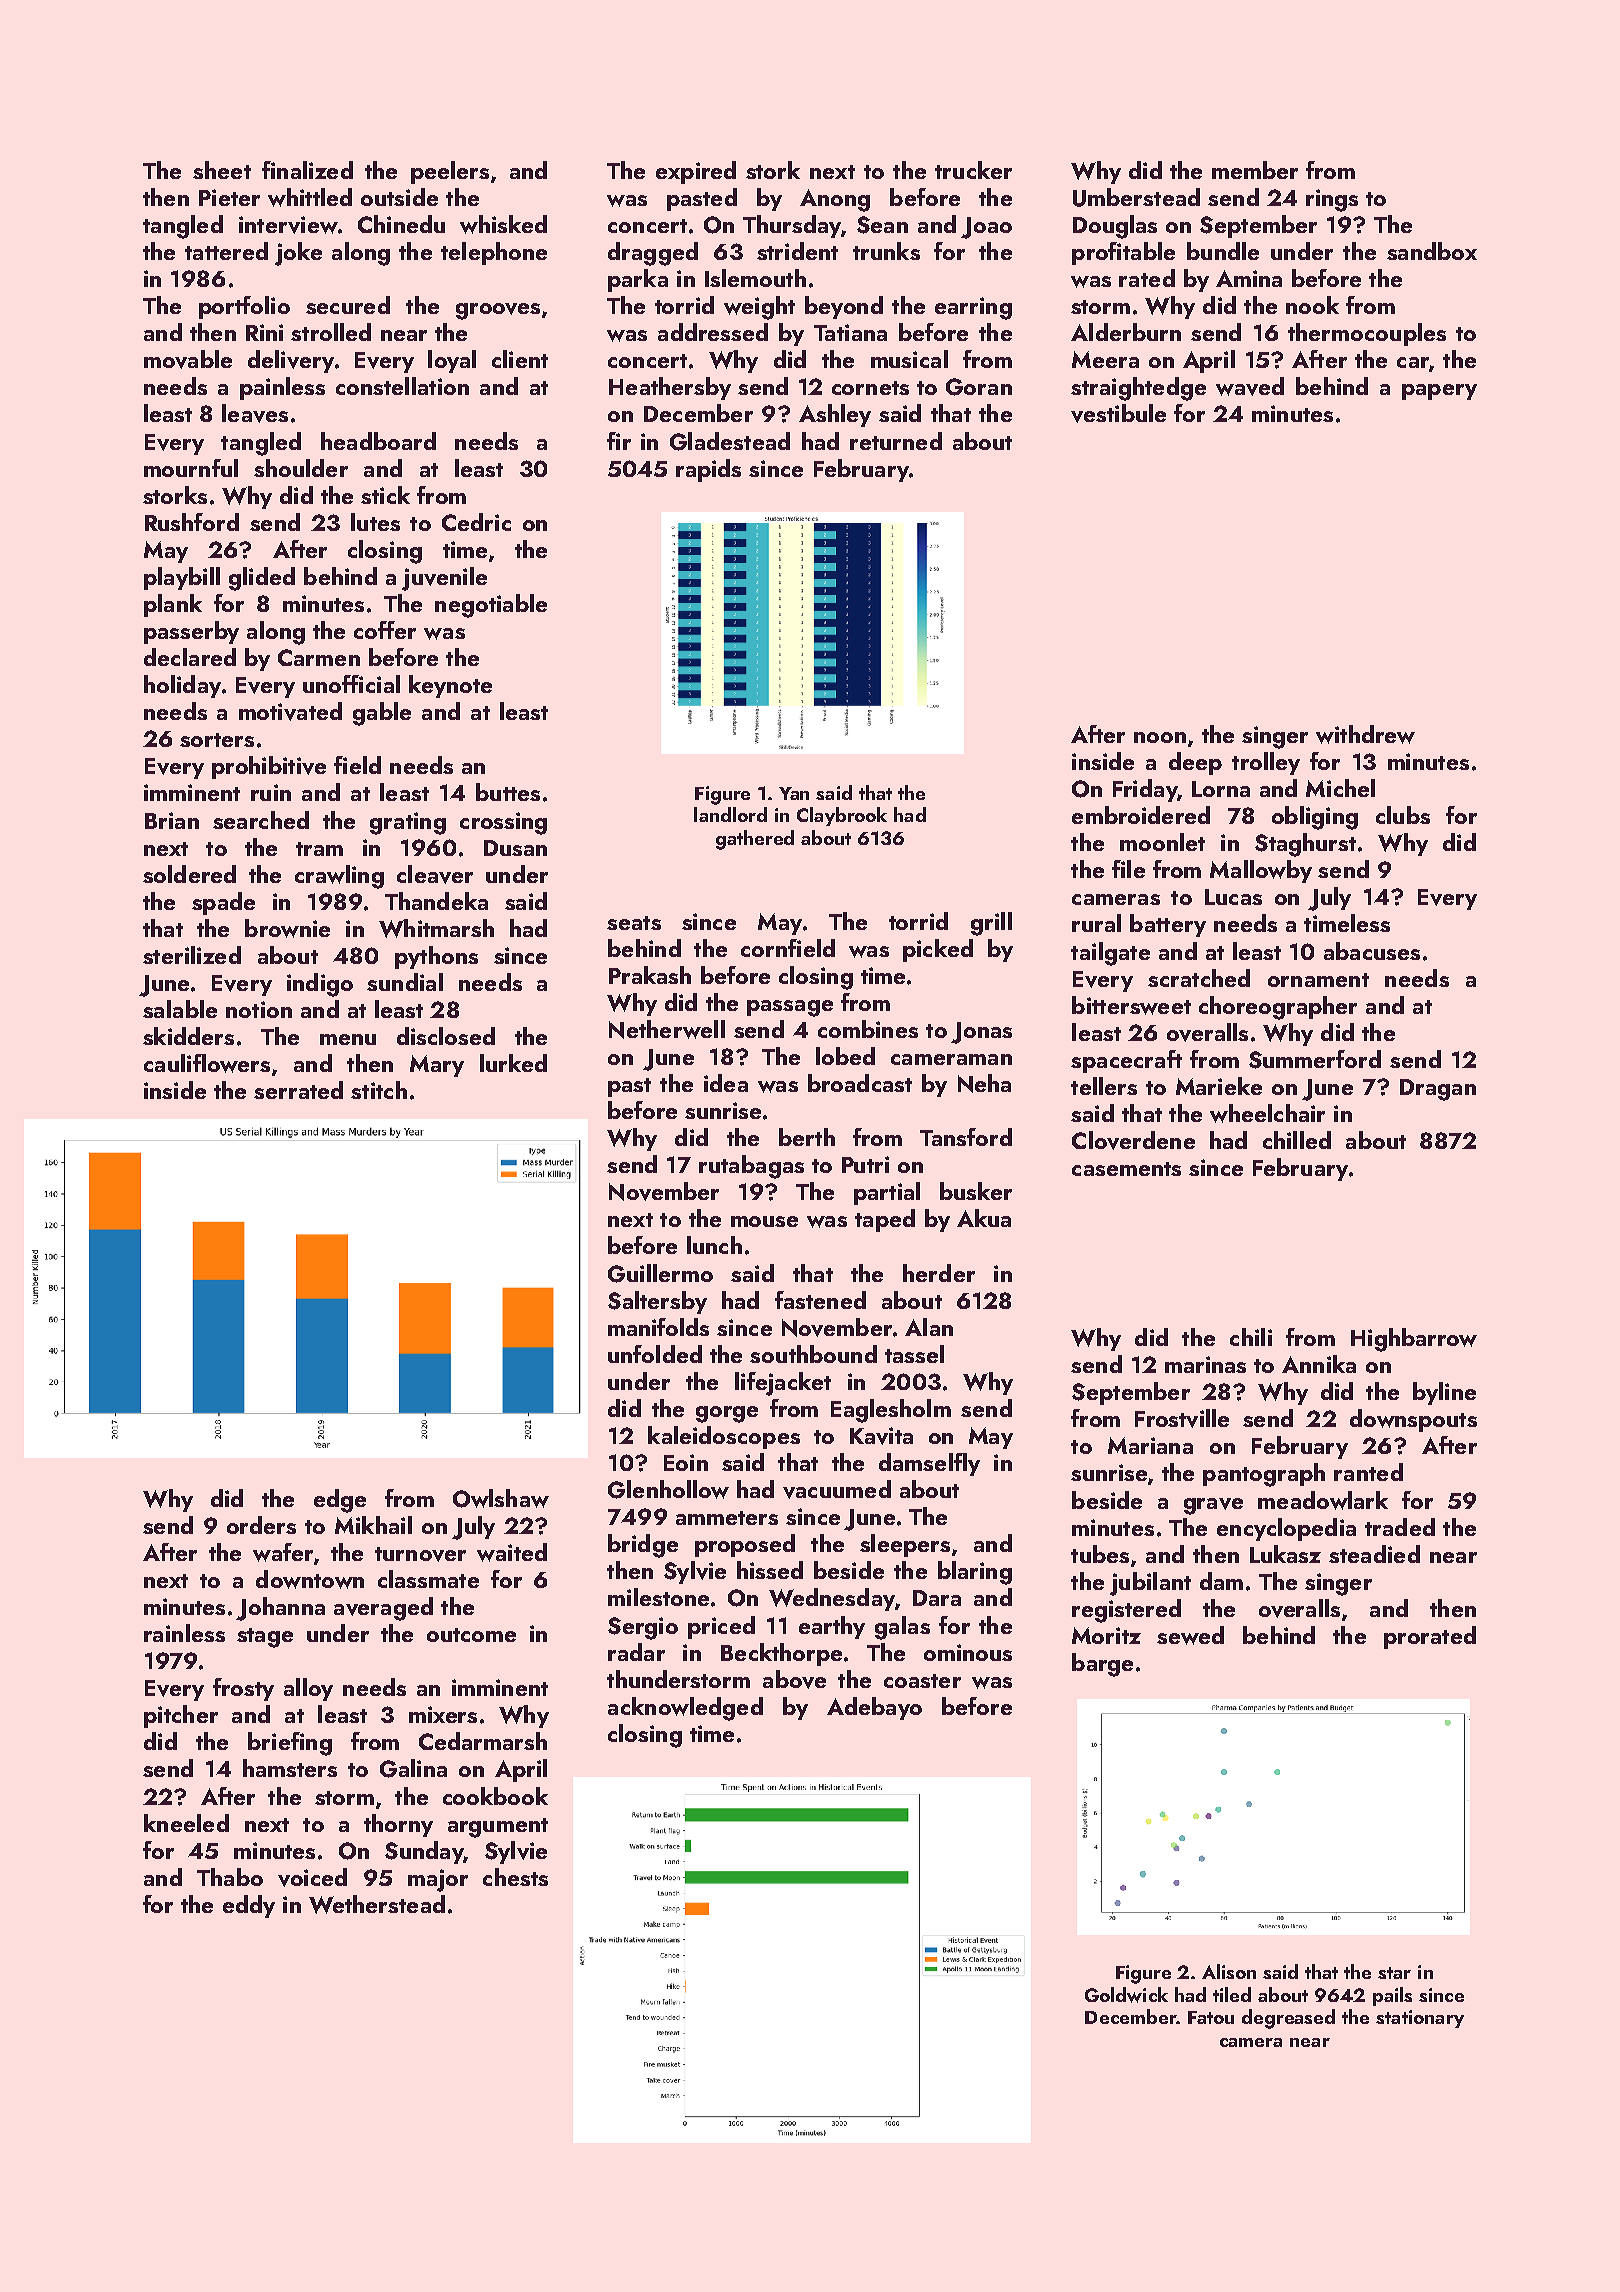 The height and width of the page is (2292, 1620). What do you see at coordinates (1229, 1971) in the page?
I see `Alison` at bounding box center [1229, 1971].
